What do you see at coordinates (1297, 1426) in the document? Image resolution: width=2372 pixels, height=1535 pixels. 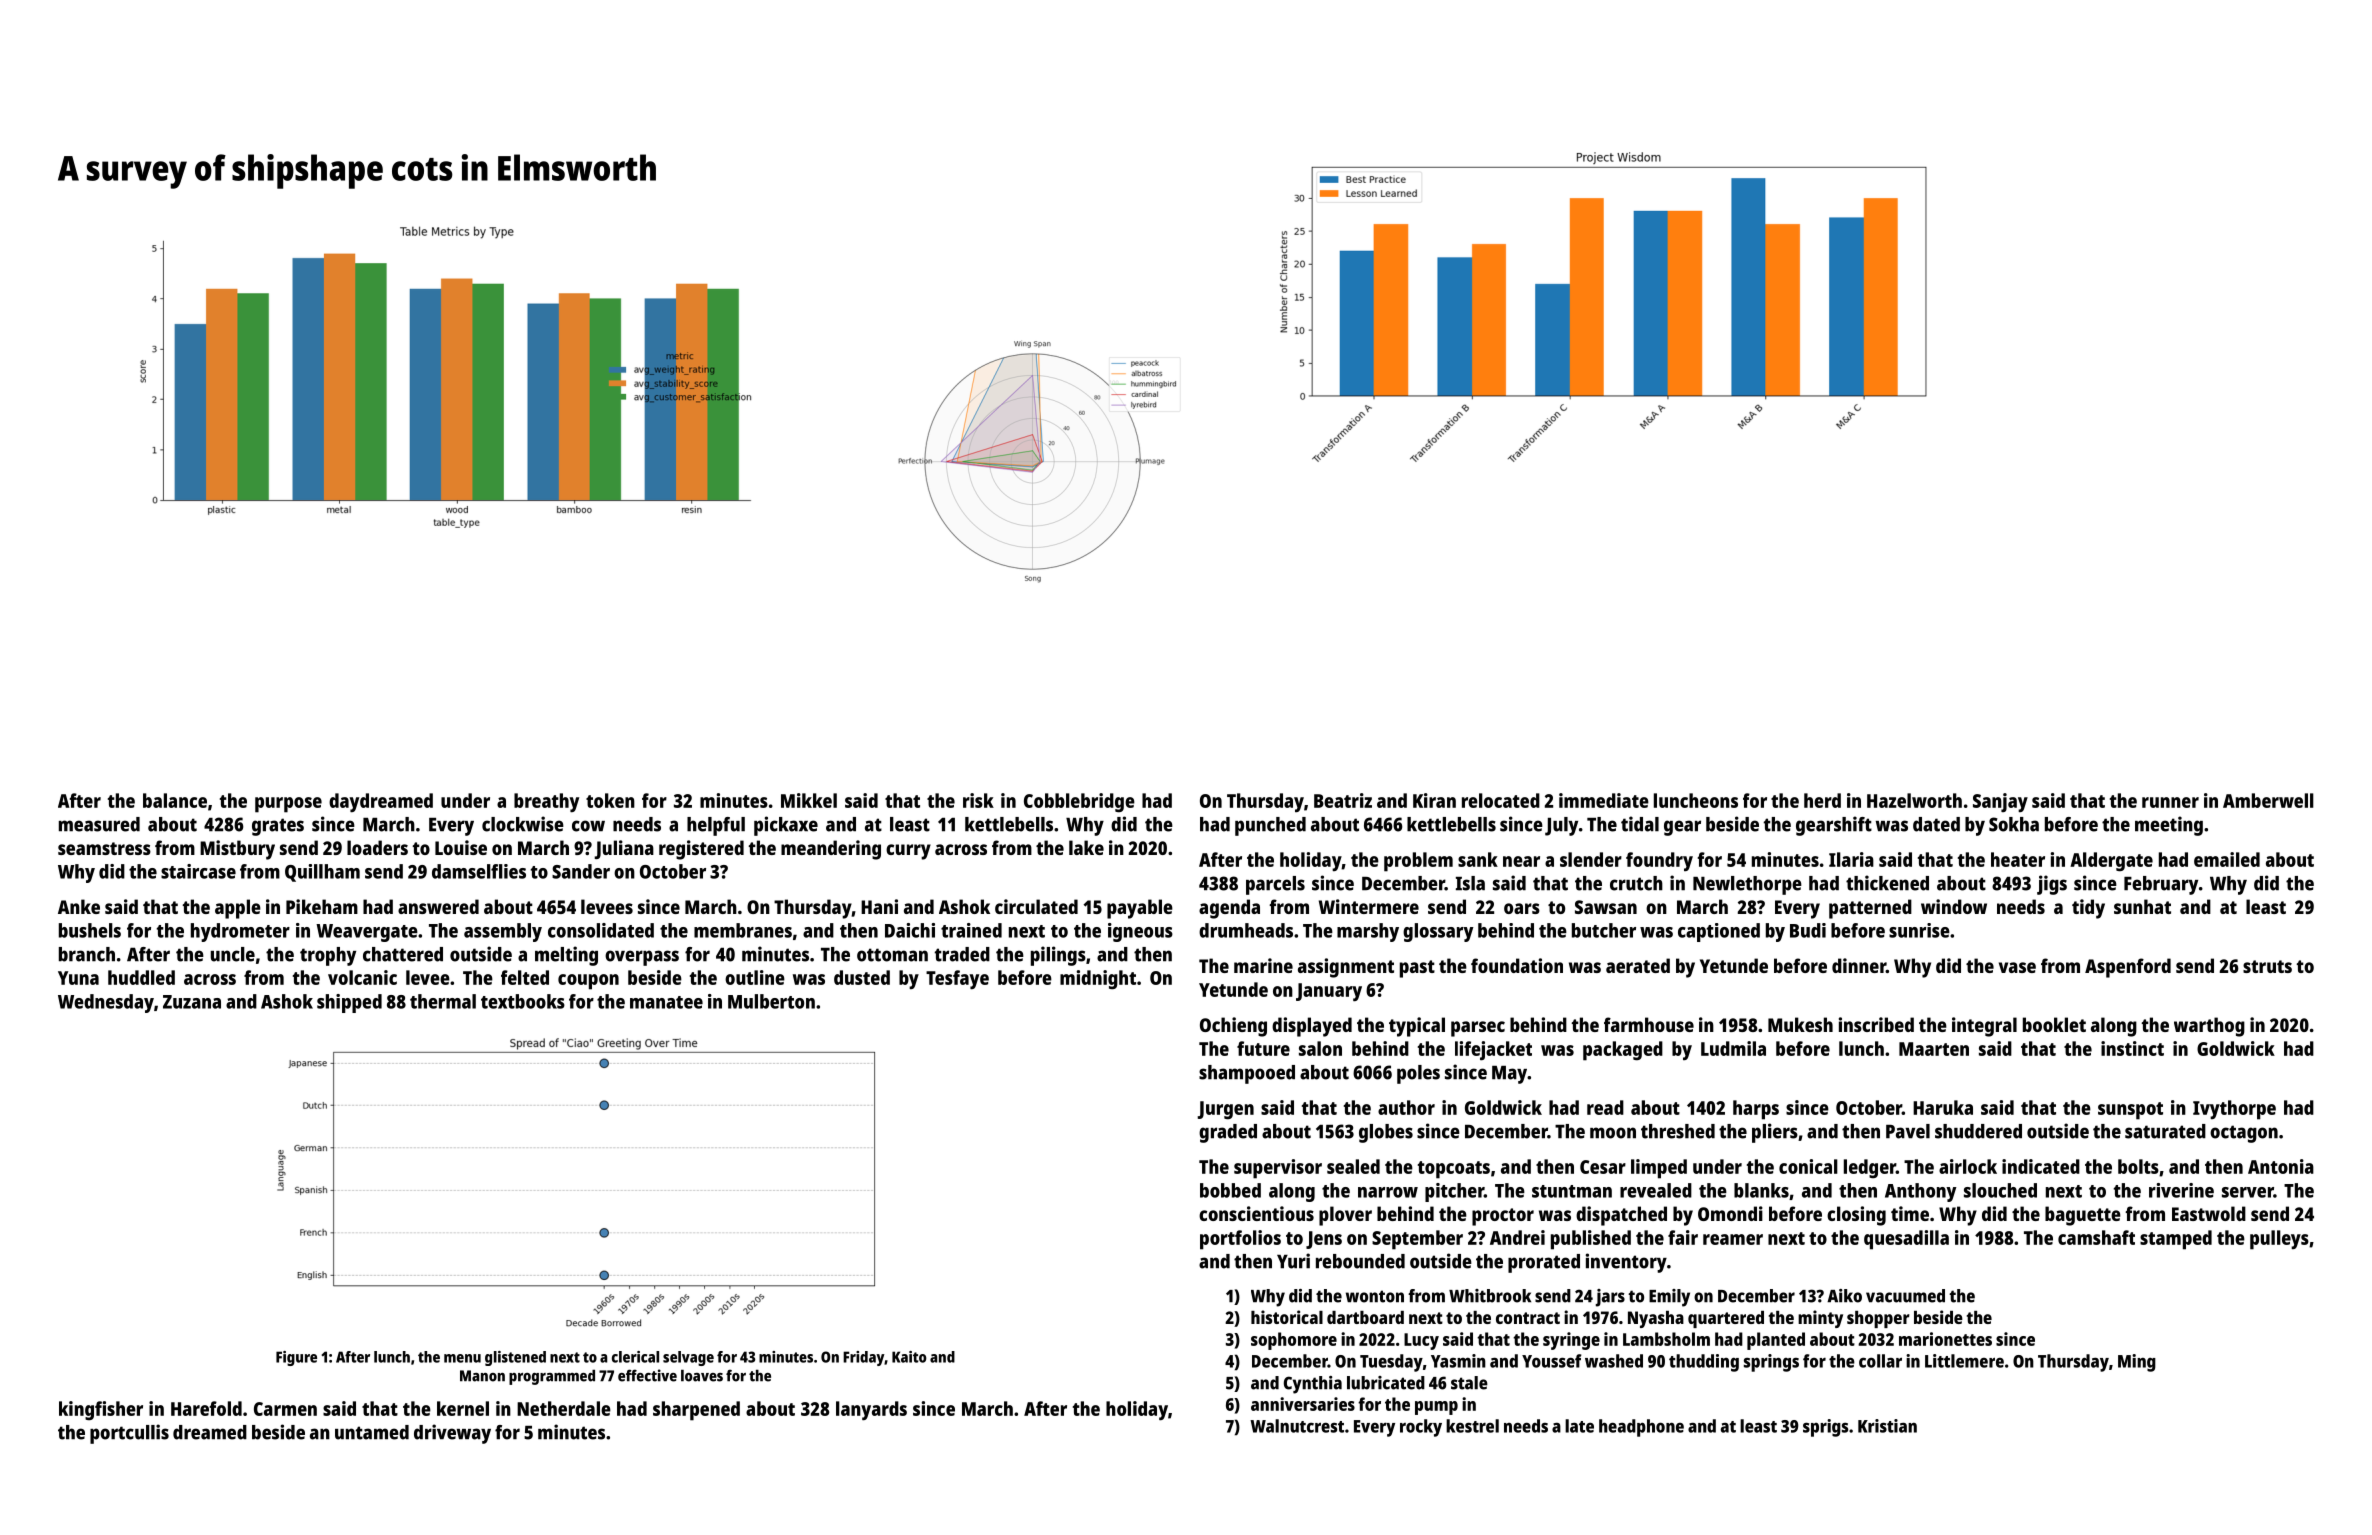 I see `Walnutcrest` at bounding box center [1297, 1426].
